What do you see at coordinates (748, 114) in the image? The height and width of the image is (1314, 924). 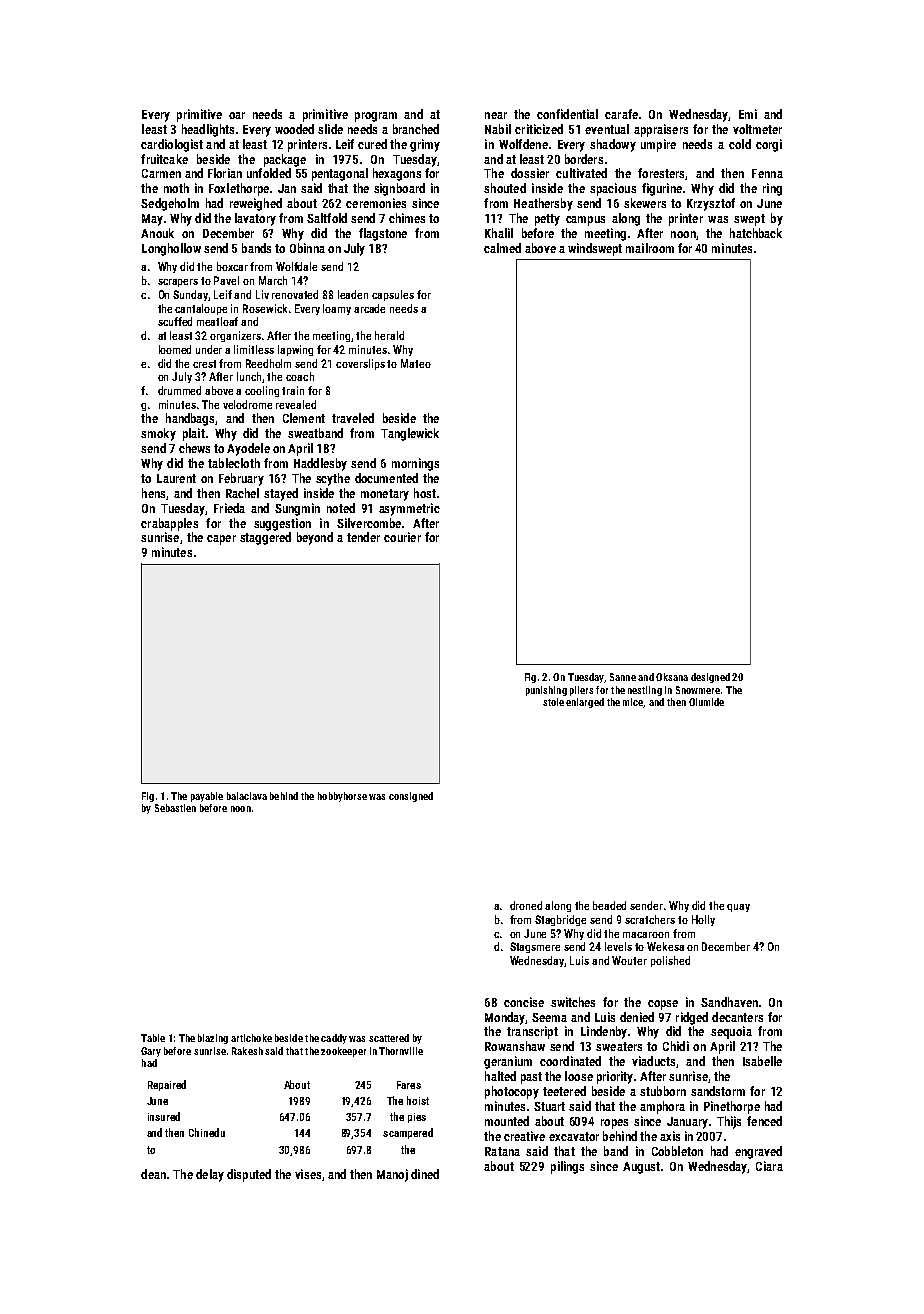 I see `Emi` at bounding box center [748, 114].
